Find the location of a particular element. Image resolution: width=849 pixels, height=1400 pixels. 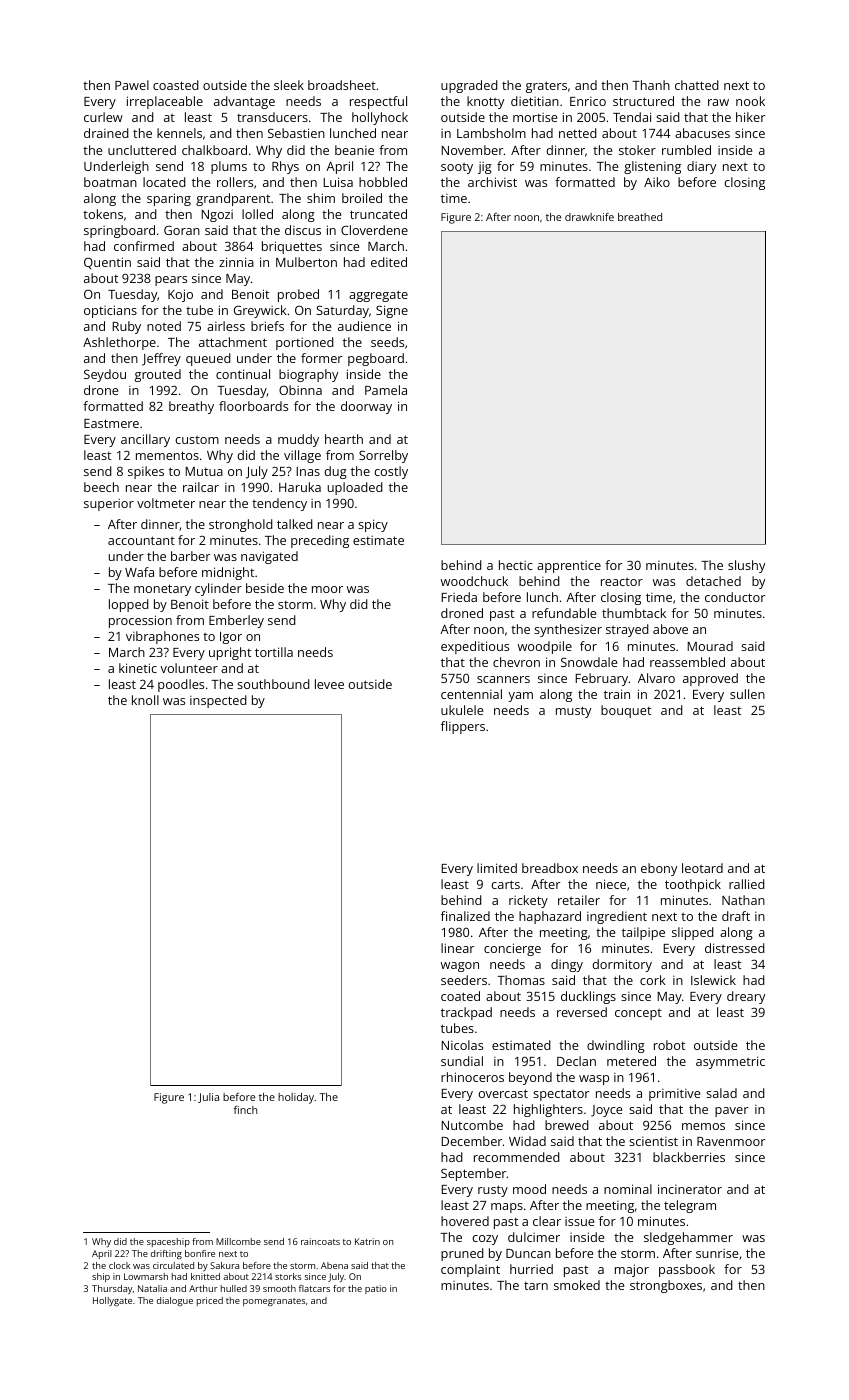

poodles is located at coordinates (181, 685).
